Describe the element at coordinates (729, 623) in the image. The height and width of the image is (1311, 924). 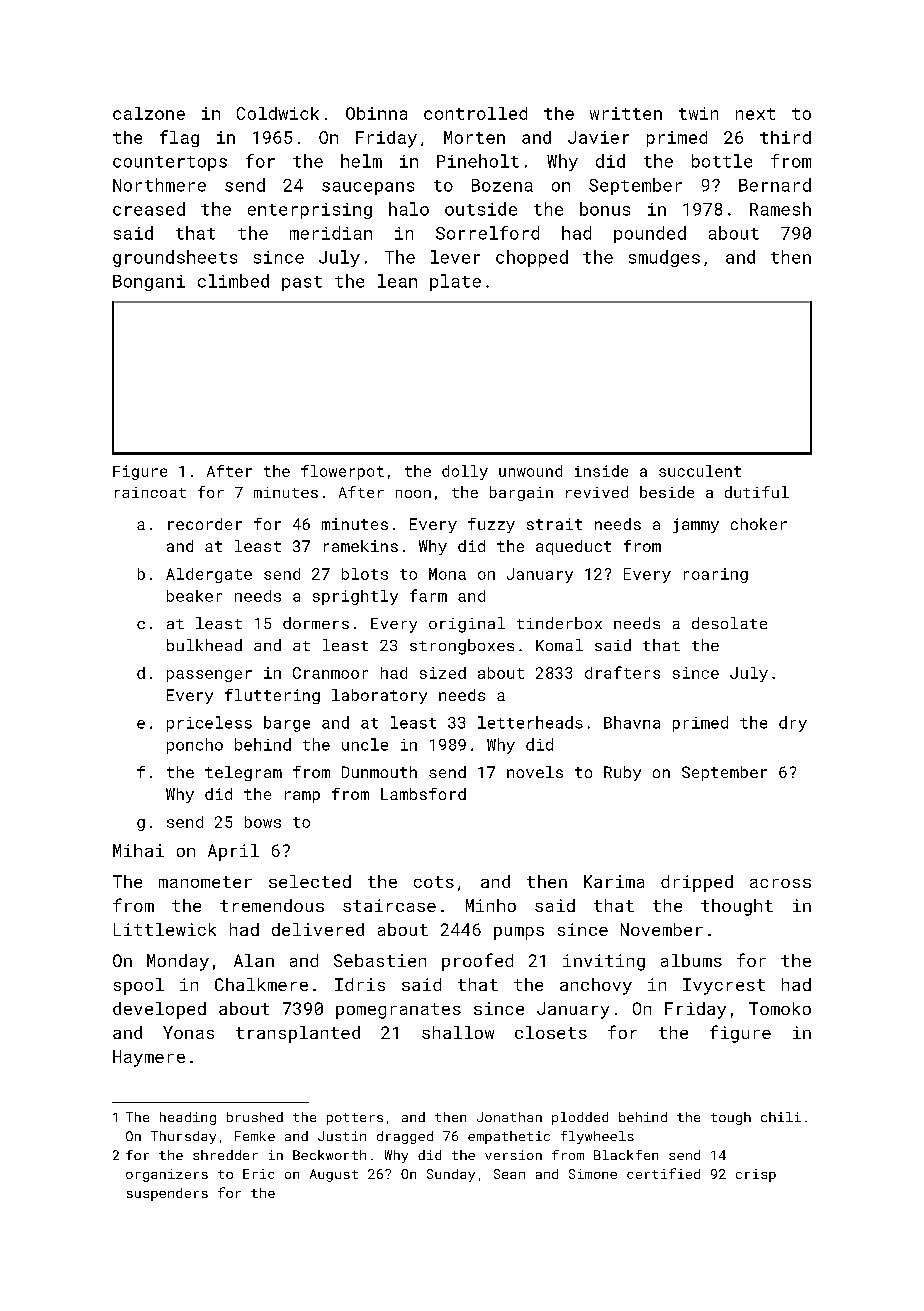
I see `desolate` at that location.
